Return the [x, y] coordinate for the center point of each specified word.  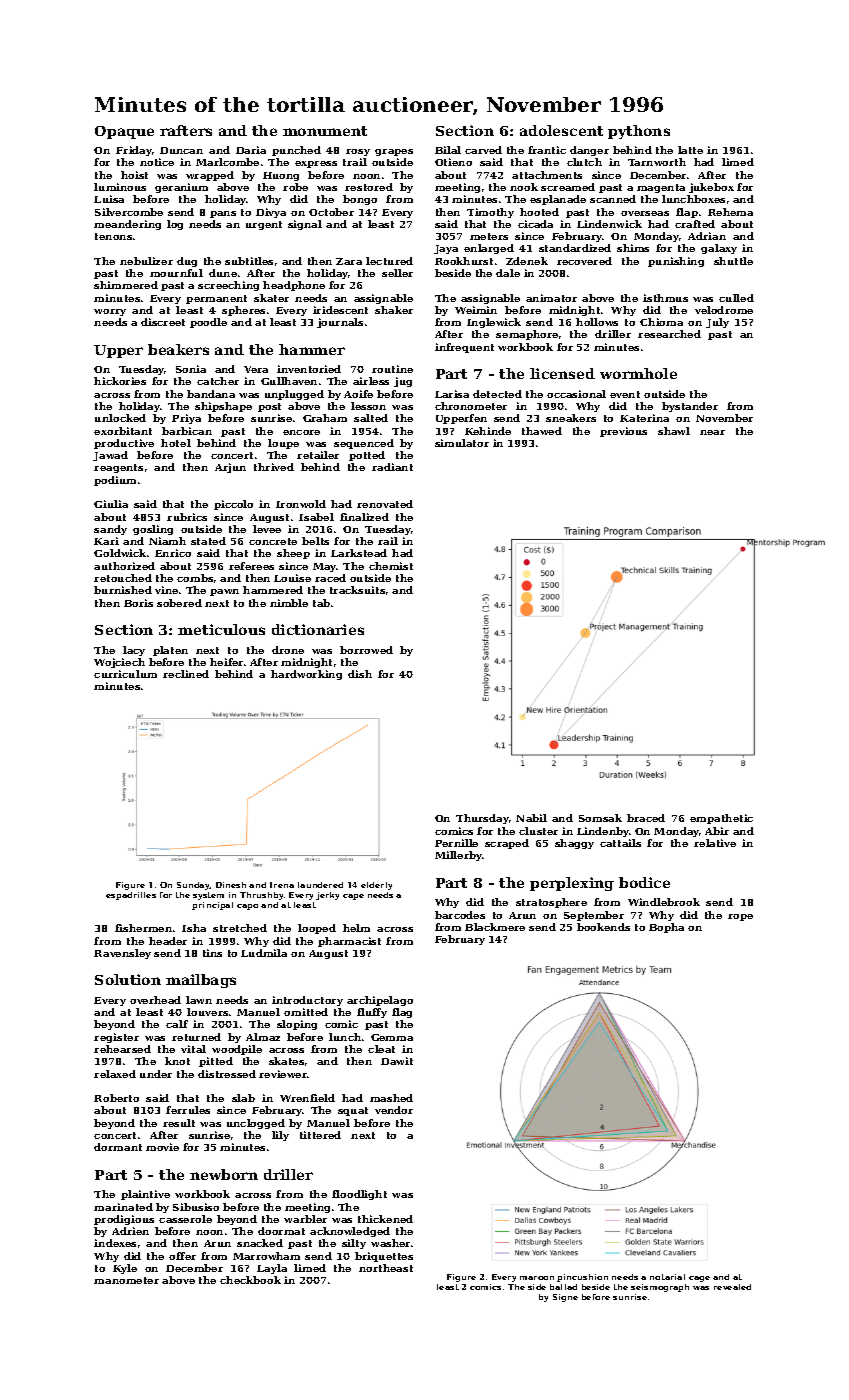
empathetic [721, 819]
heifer [226, 662]
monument [325, 131]
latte [690, 150]
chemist [391, 566]
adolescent [561, 130]
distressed [227, 1074]
